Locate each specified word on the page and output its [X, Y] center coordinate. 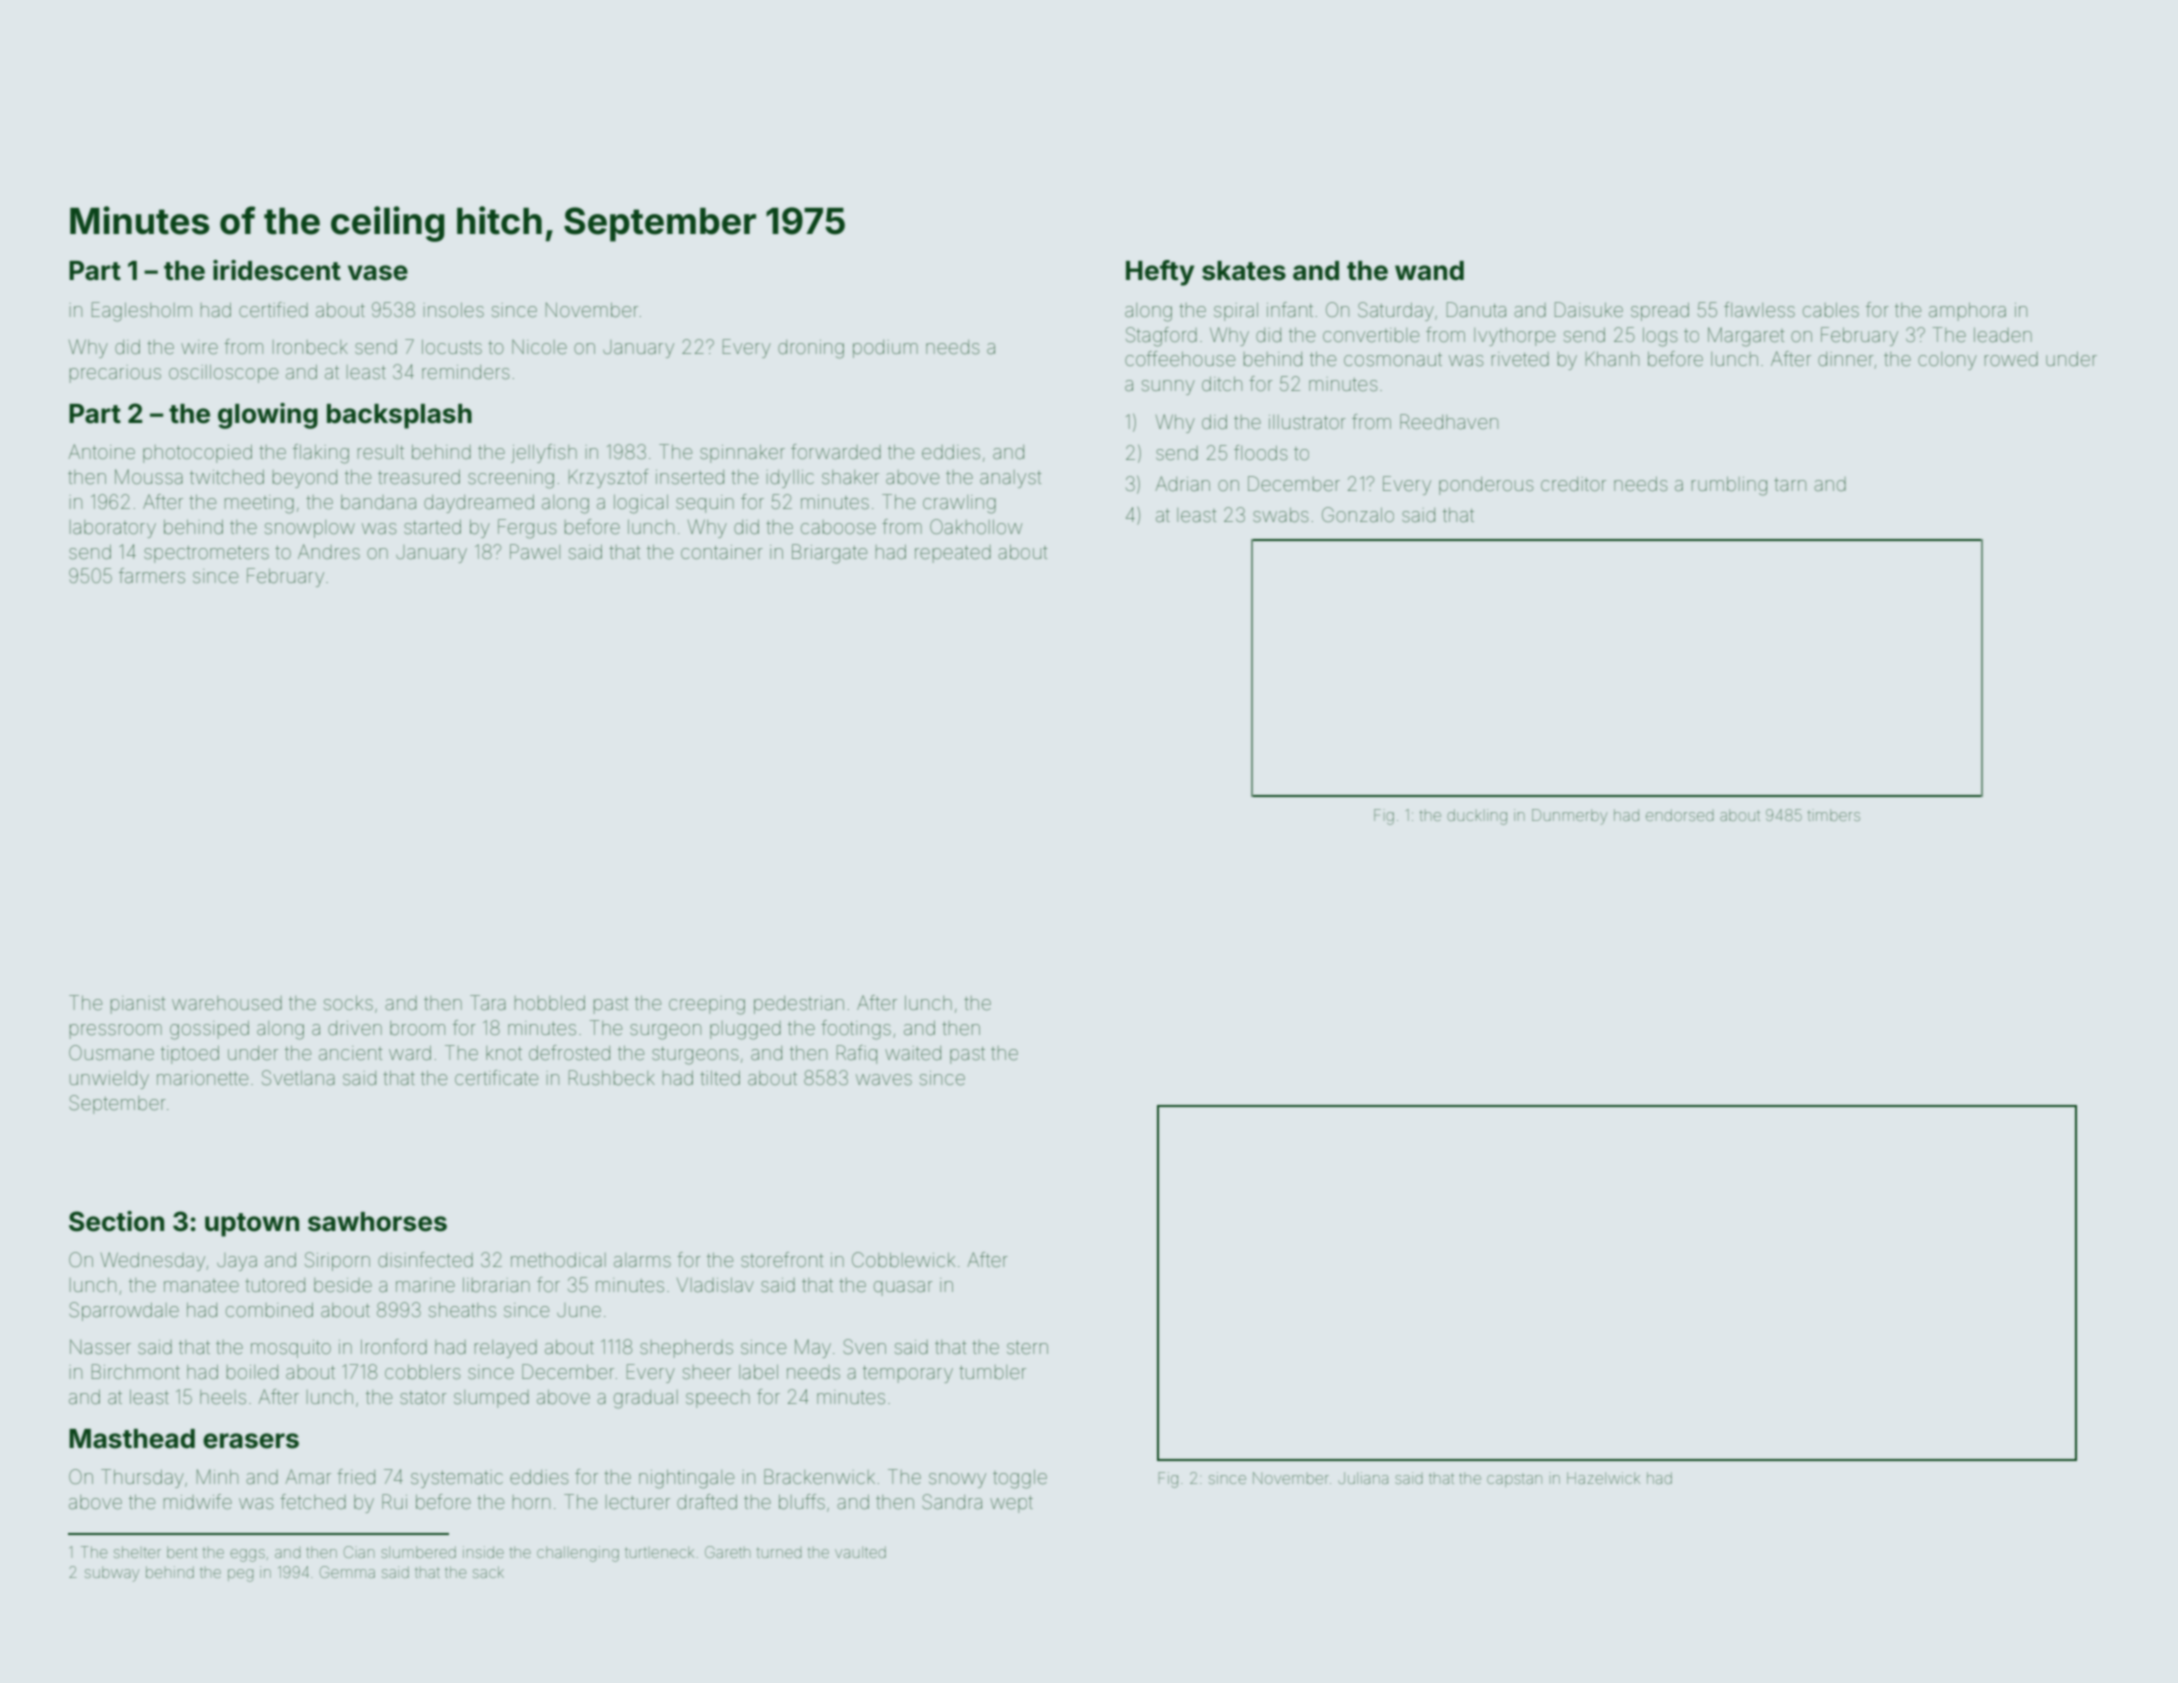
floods [1260, 452]
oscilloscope [223, 374]
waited [913, 1053]
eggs [247, 1555]
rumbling [1729, 486]
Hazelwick [1603, 1478]
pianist [138, 1005]
